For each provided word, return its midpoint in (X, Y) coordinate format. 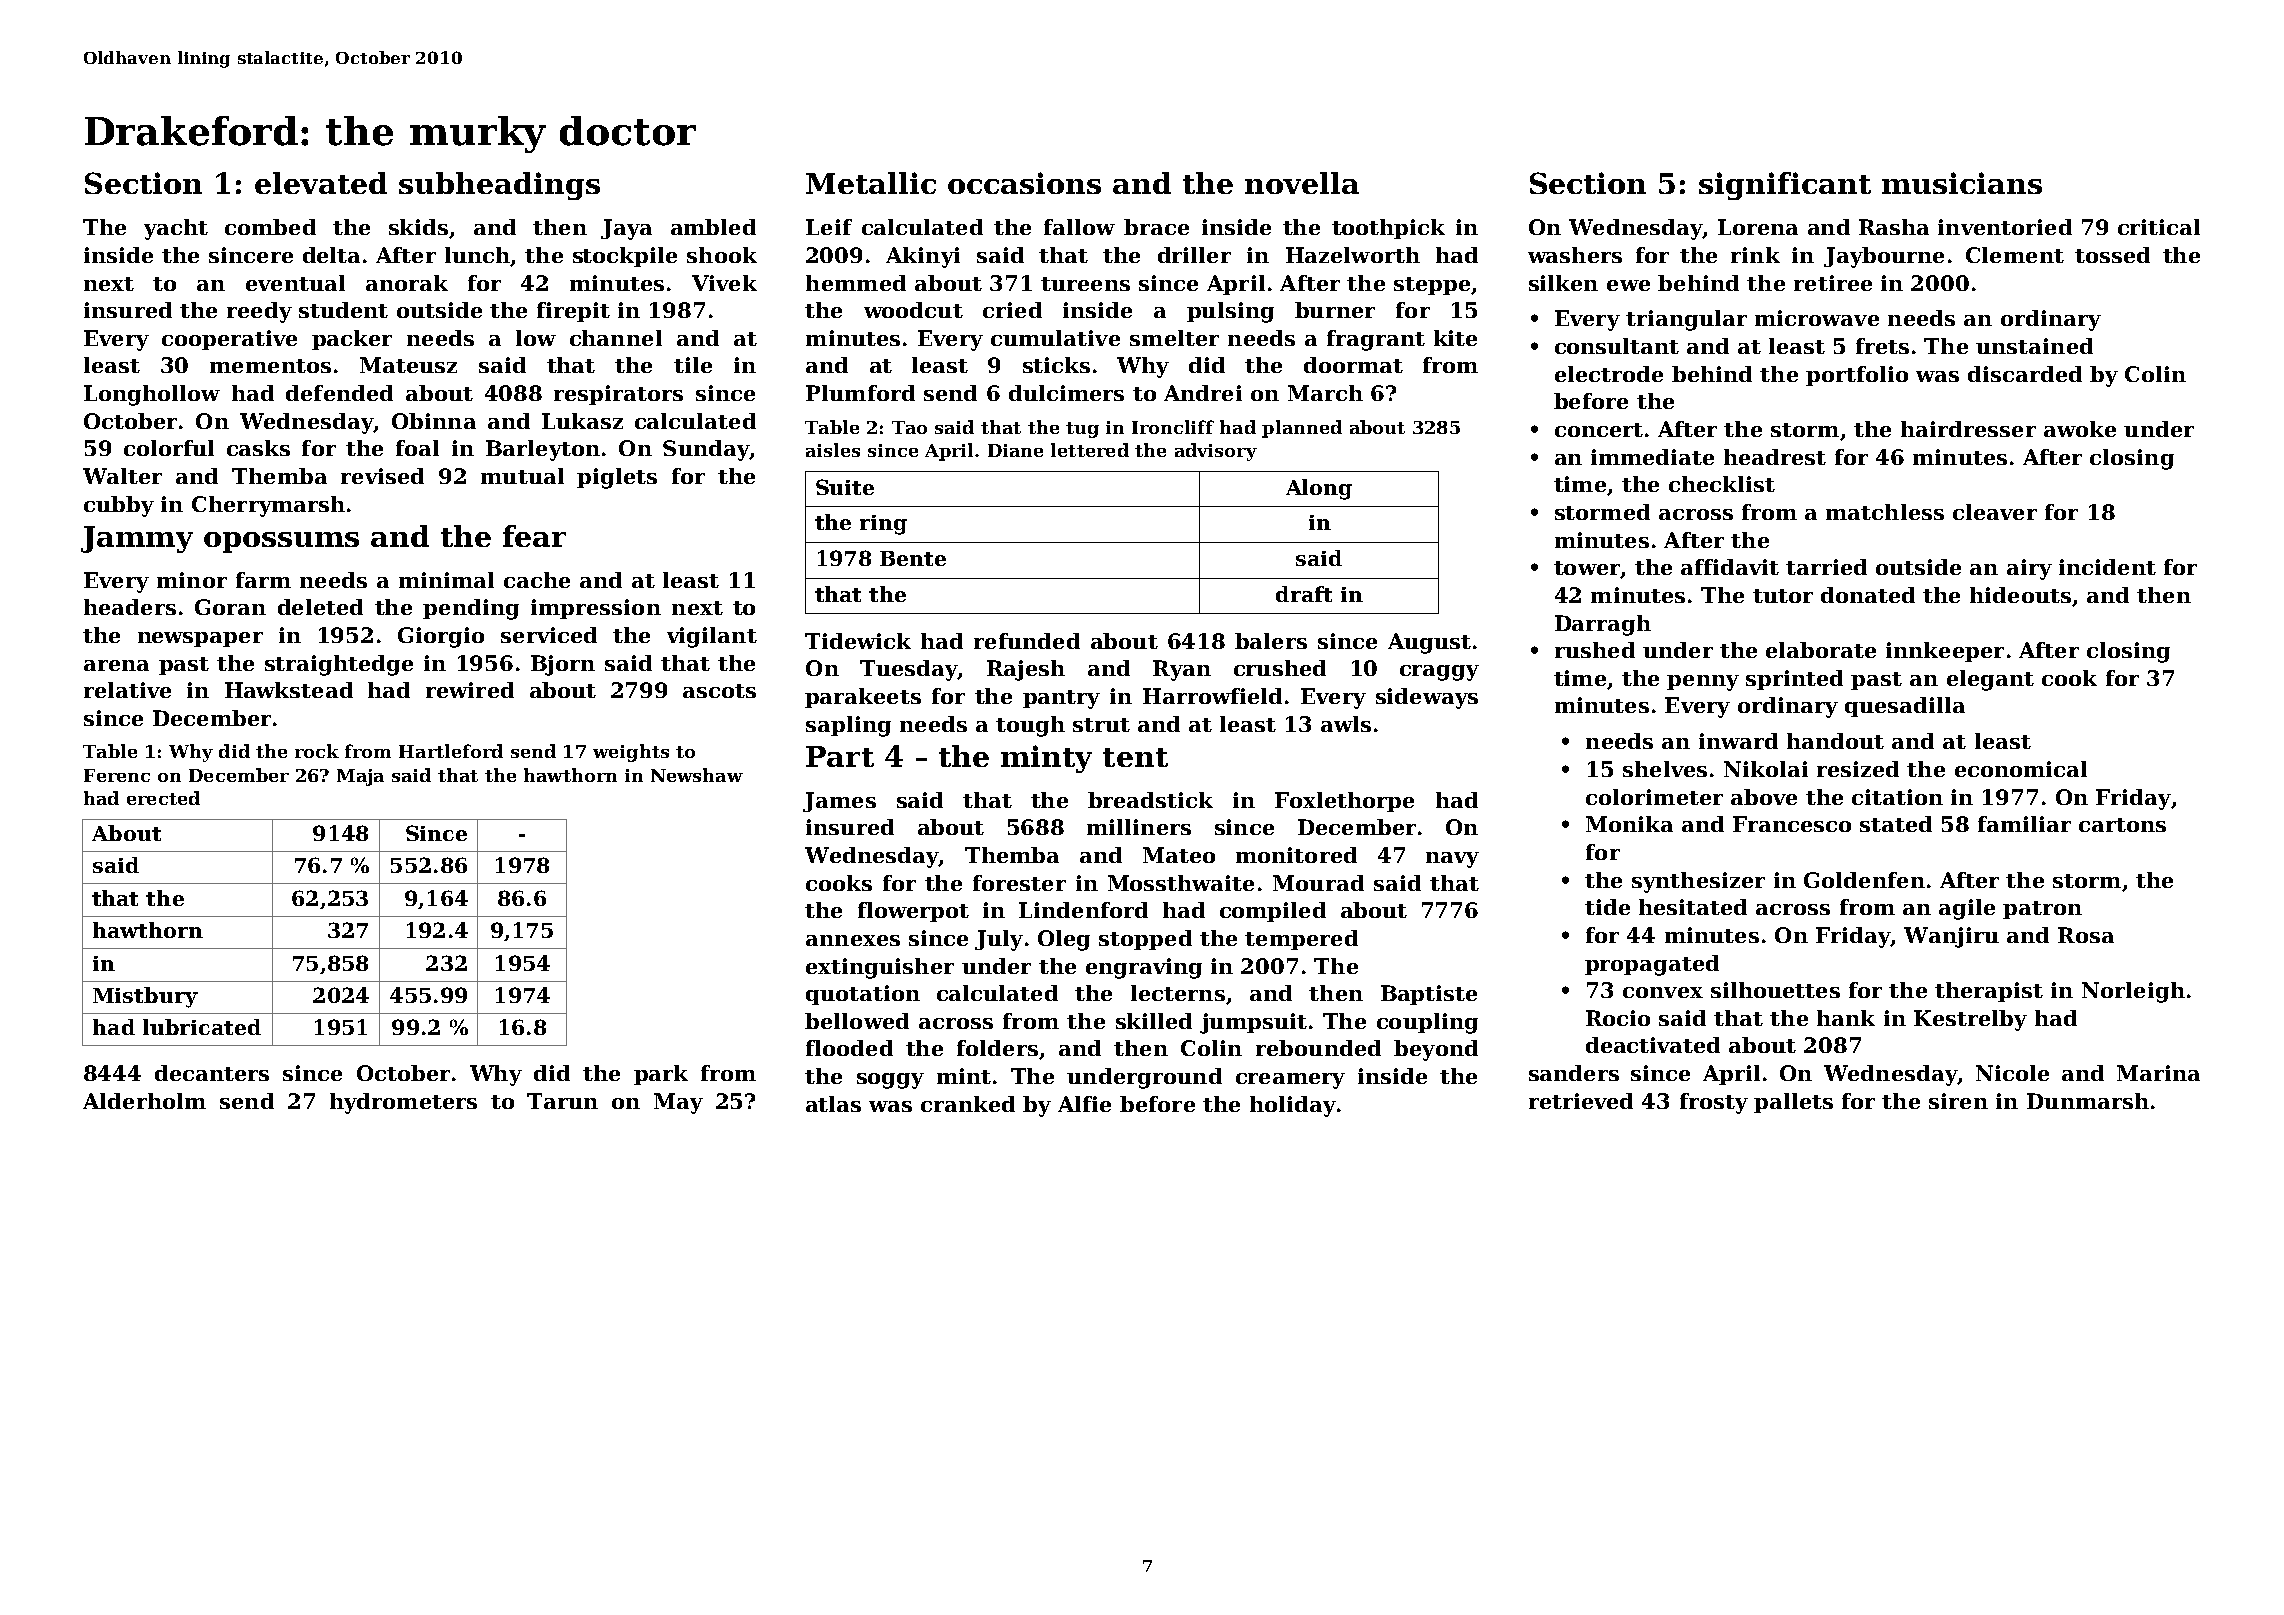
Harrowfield (1212, 696)
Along (1319, 489)
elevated (321, 183)
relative (127, 690)
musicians (1962, 183)
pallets (1793, 1103)
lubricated (202, 1027)
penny (1703, 683)
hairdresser (1968, 429)
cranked (968, 1104)
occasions (1024, 183)
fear (534, 536)
